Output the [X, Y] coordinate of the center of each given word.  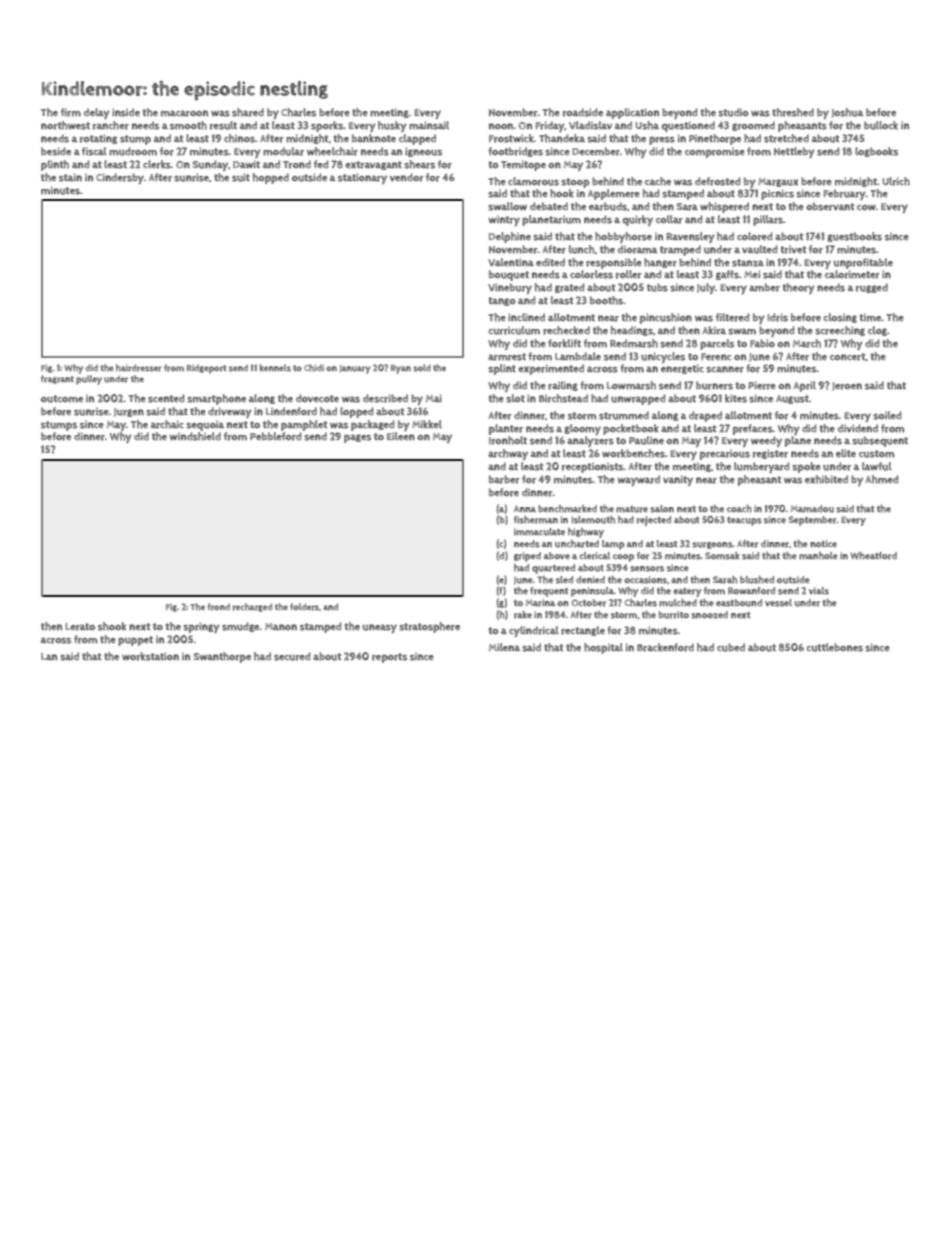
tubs [657, 287]
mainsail [429, 125]
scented [166, 398]
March [807, 343]
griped [527, 557]
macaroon [184, 113]
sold [422, 368]
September [812, 521]
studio [733, 112]
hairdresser [139, 368]
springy [201, 627]
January [355, 369]
